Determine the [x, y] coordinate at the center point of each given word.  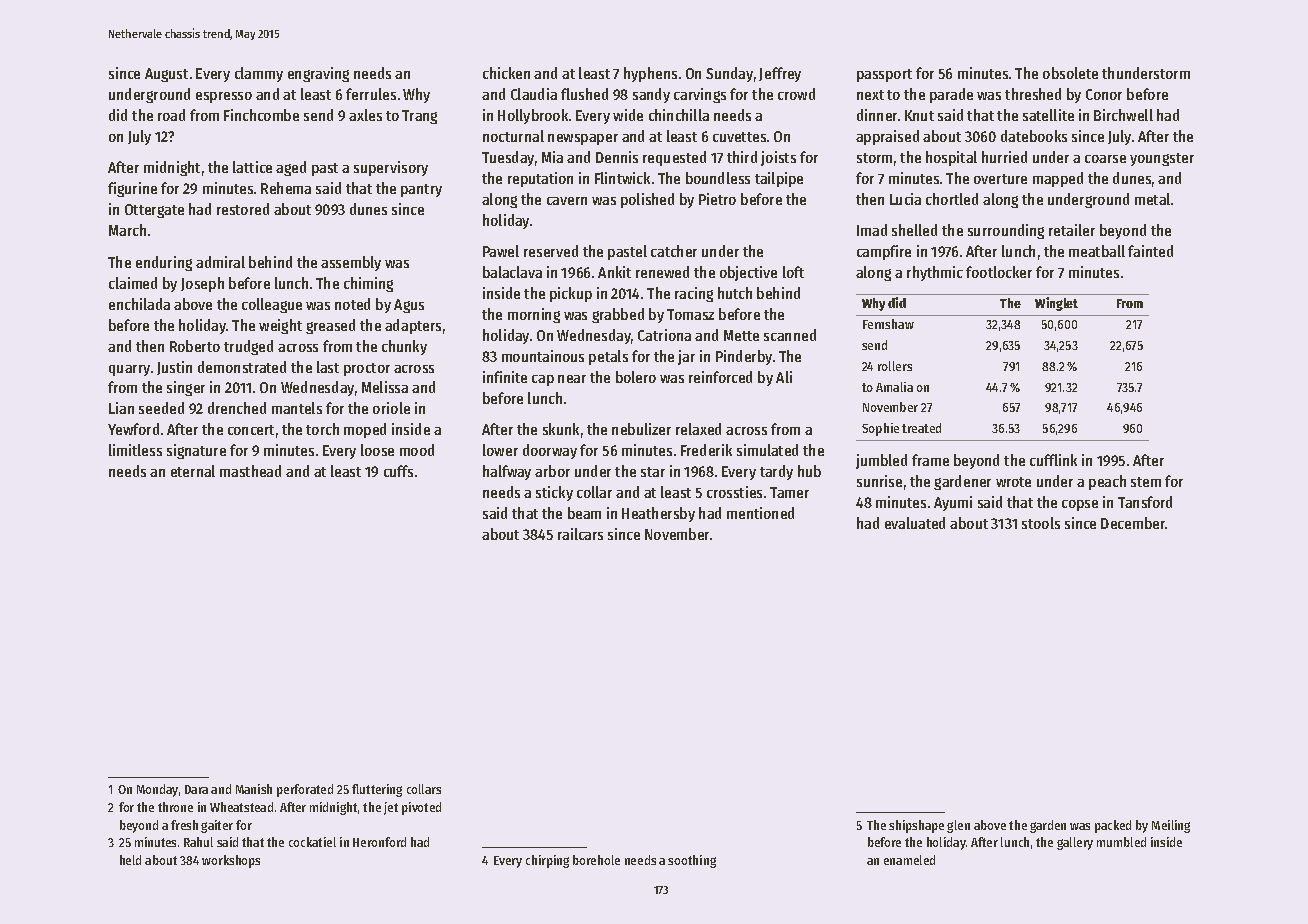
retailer [1072, 230]
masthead [250, 471]
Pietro [717, 199]
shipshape [916, 826]
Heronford [379, 842]
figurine [132, 189]
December [1133, 523]
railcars [580, 534]
